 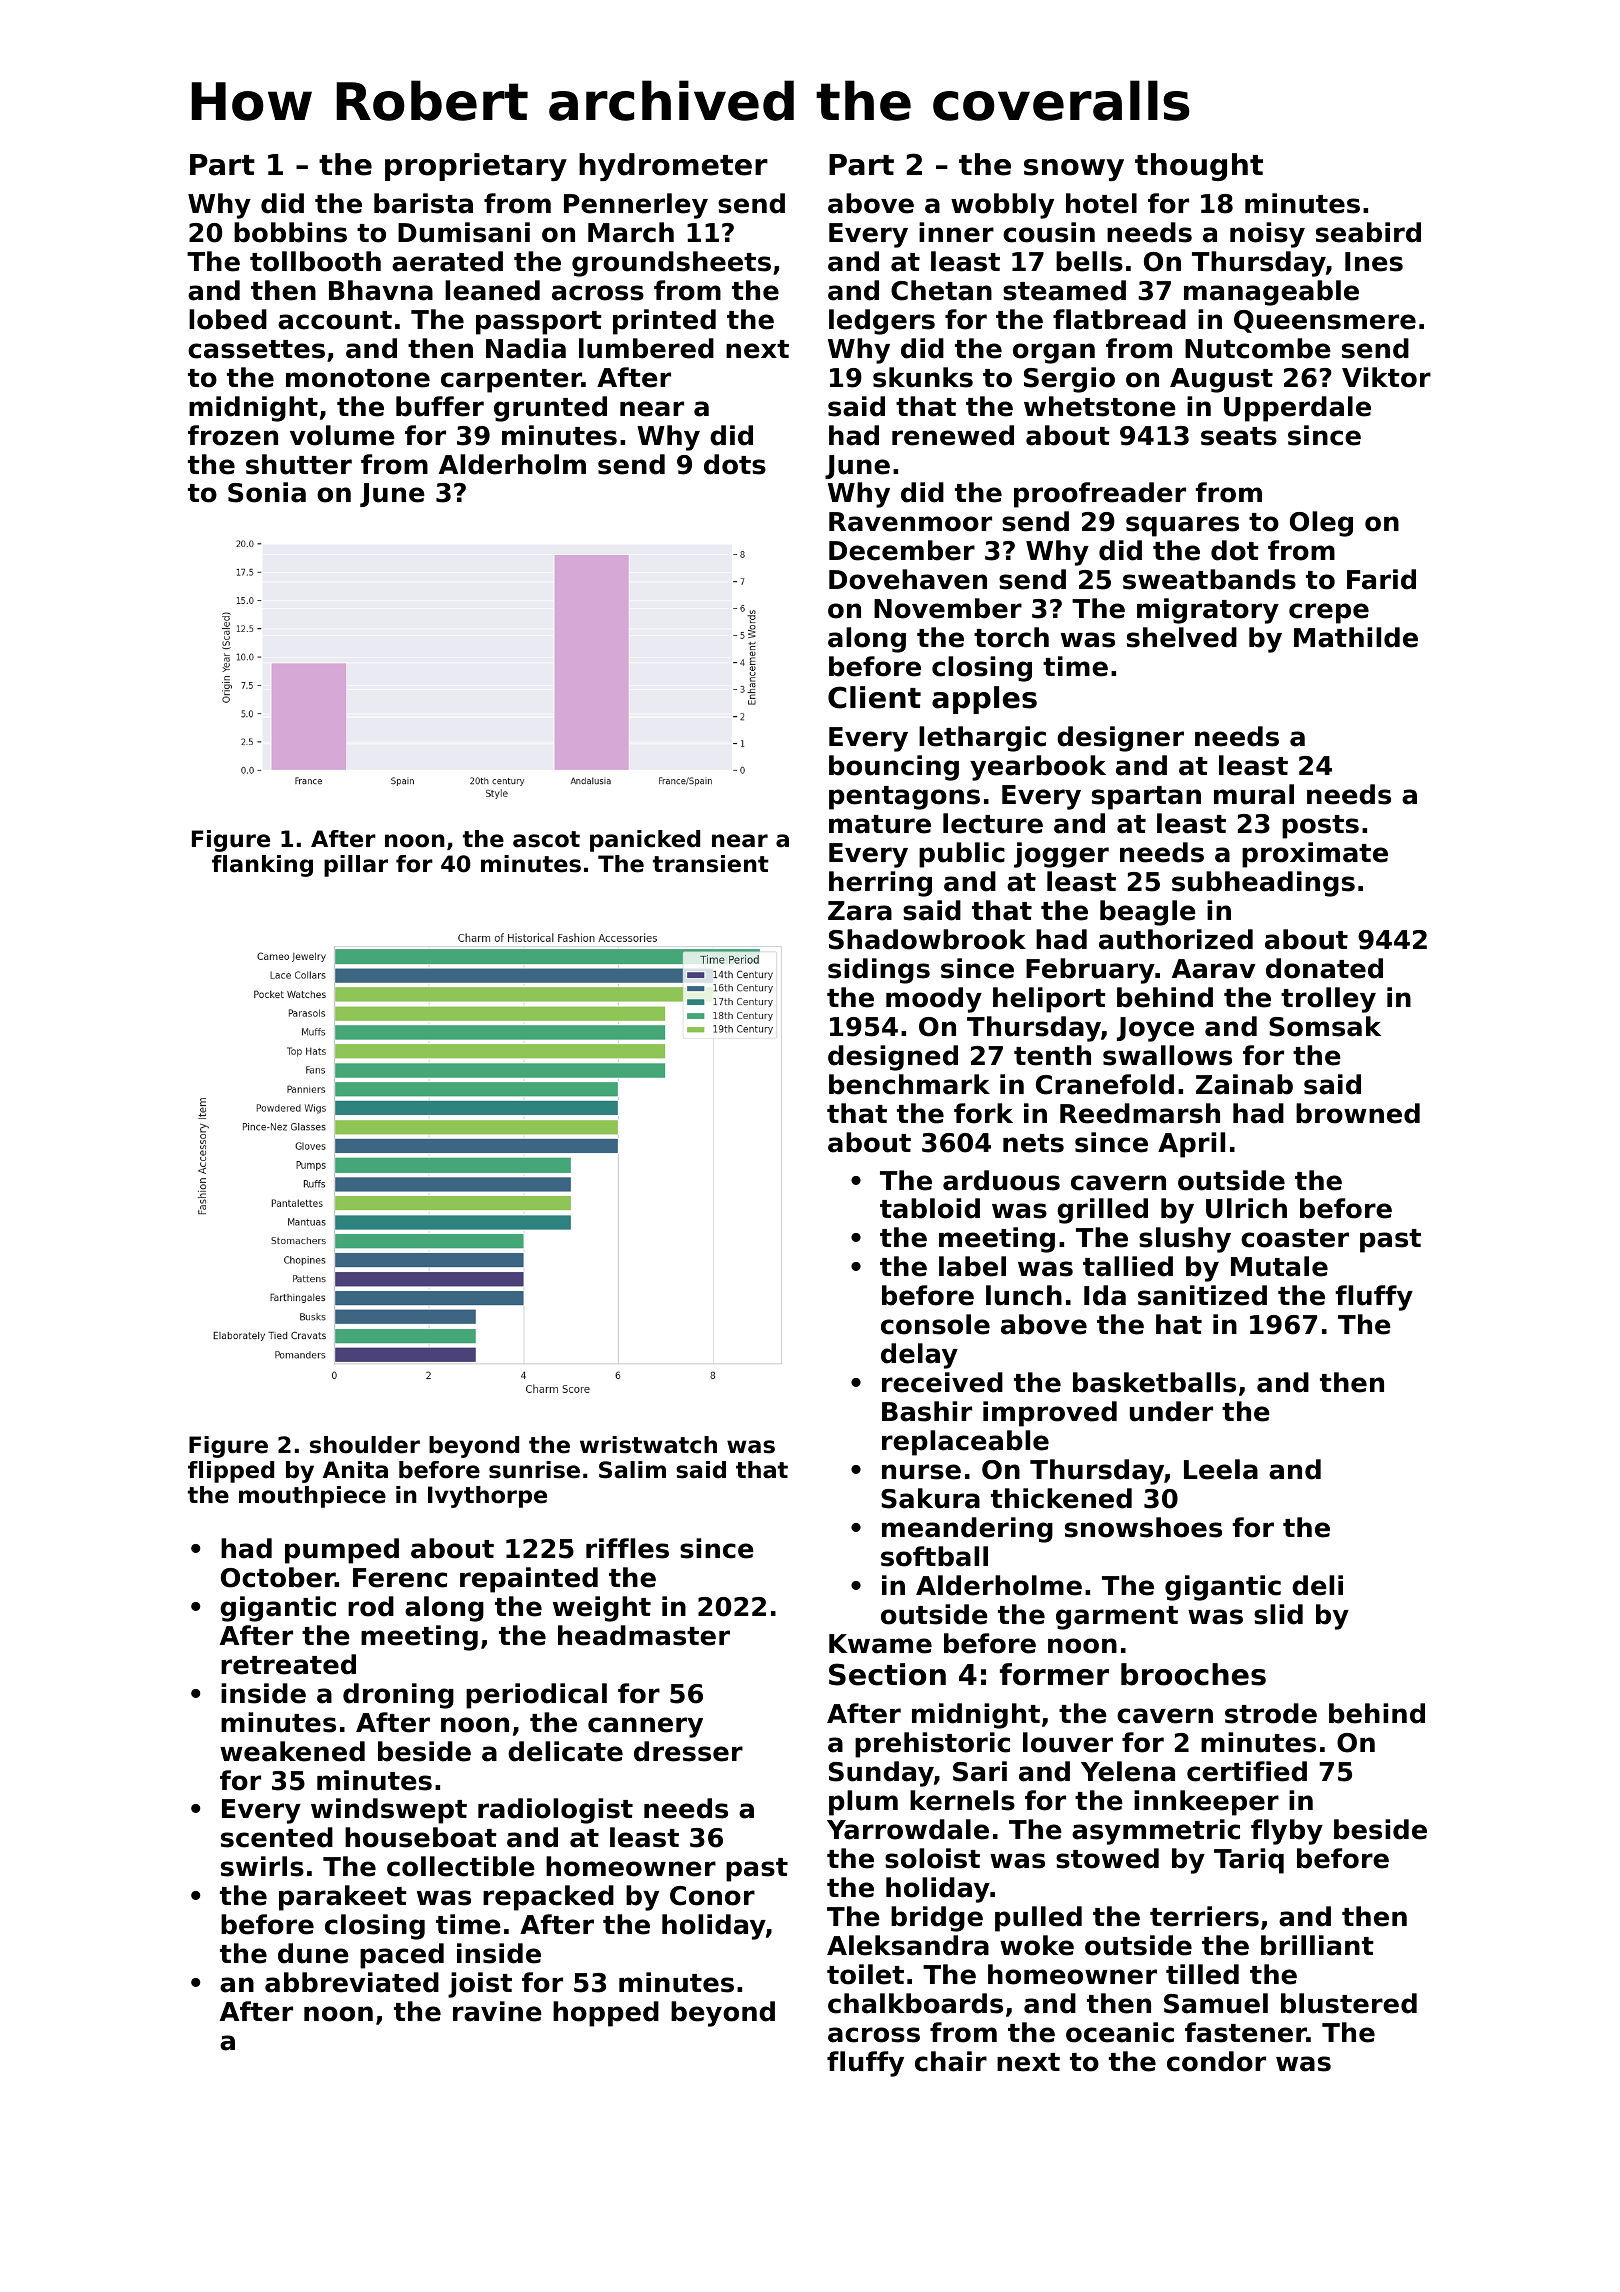 I want to click on Aleksandra, so click(x=908, y=1945).
